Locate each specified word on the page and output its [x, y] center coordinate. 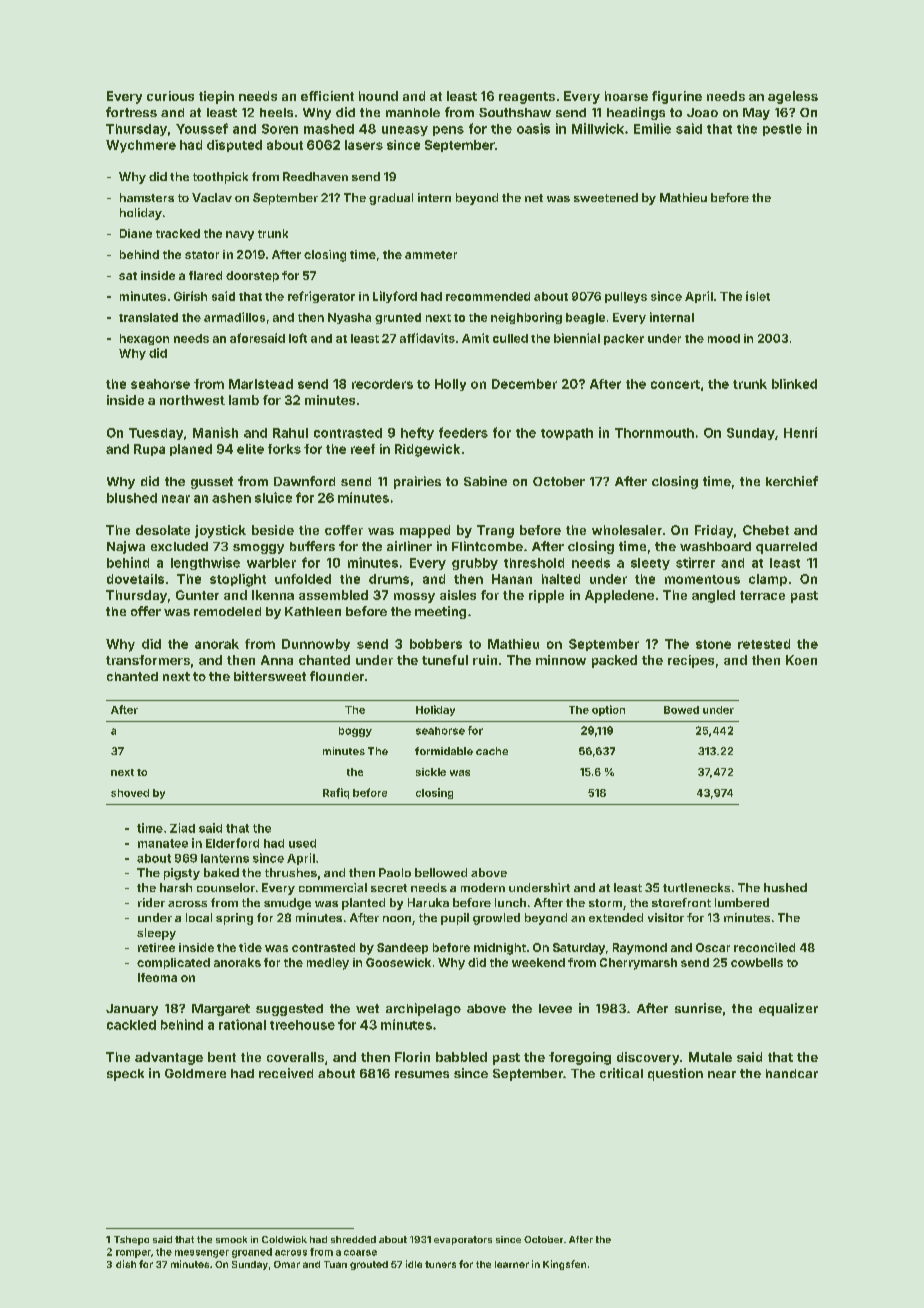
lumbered [742, 902]
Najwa [126, 547]
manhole [413, 112]
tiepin [216, 97]
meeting [440, 612]
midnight [500, 949]
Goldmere [195, 1073]
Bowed [681, 710]
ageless [793, 97]
